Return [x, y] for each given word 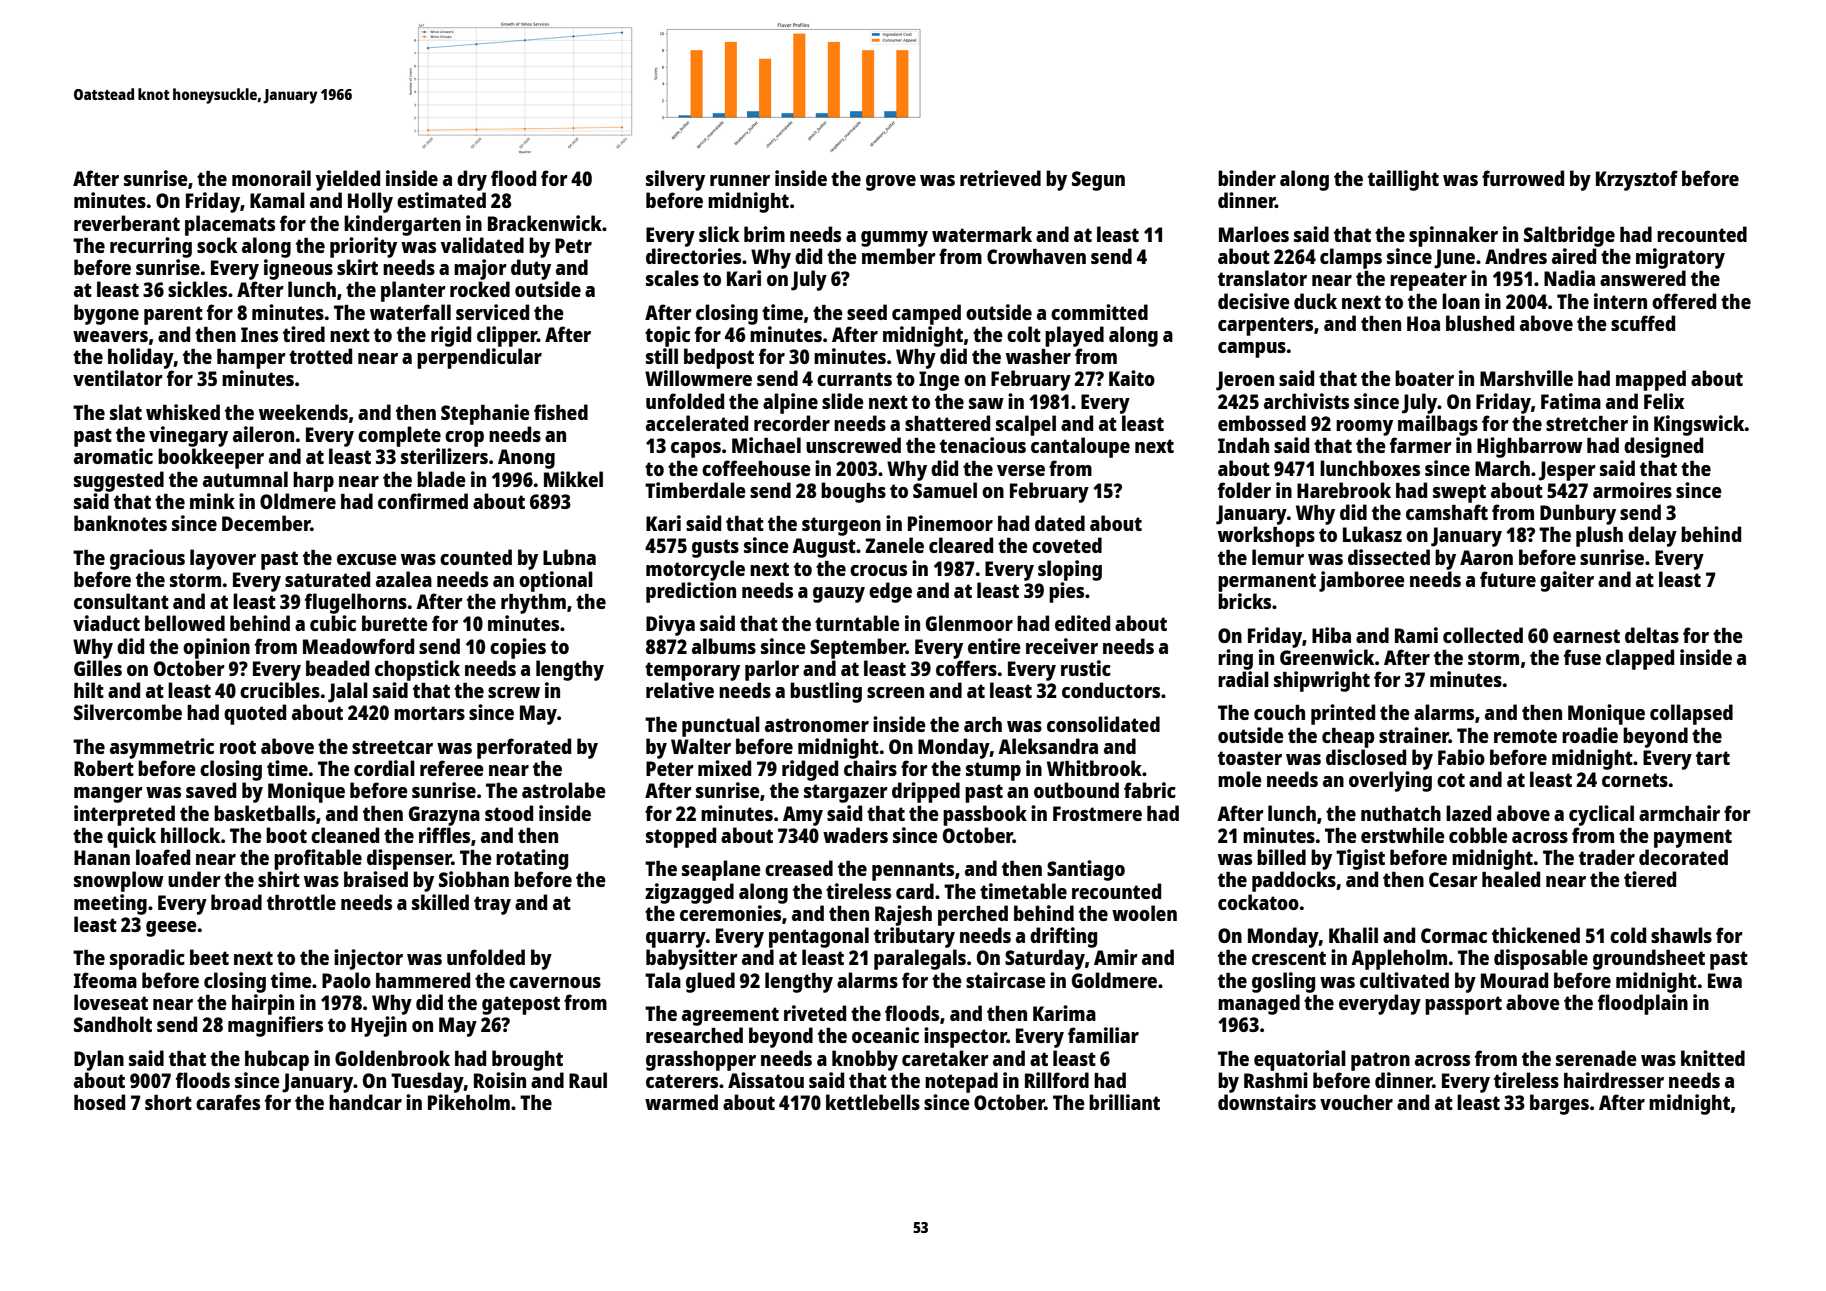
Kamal [277, 200]
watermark [982, 234]
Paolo [346, 980]
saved [211, 790]
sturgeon [841, 526]
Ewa [1725, 980]
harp [313, 482]
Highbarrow [1530, 447]
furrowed [1523, 178]
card [915, 891]
